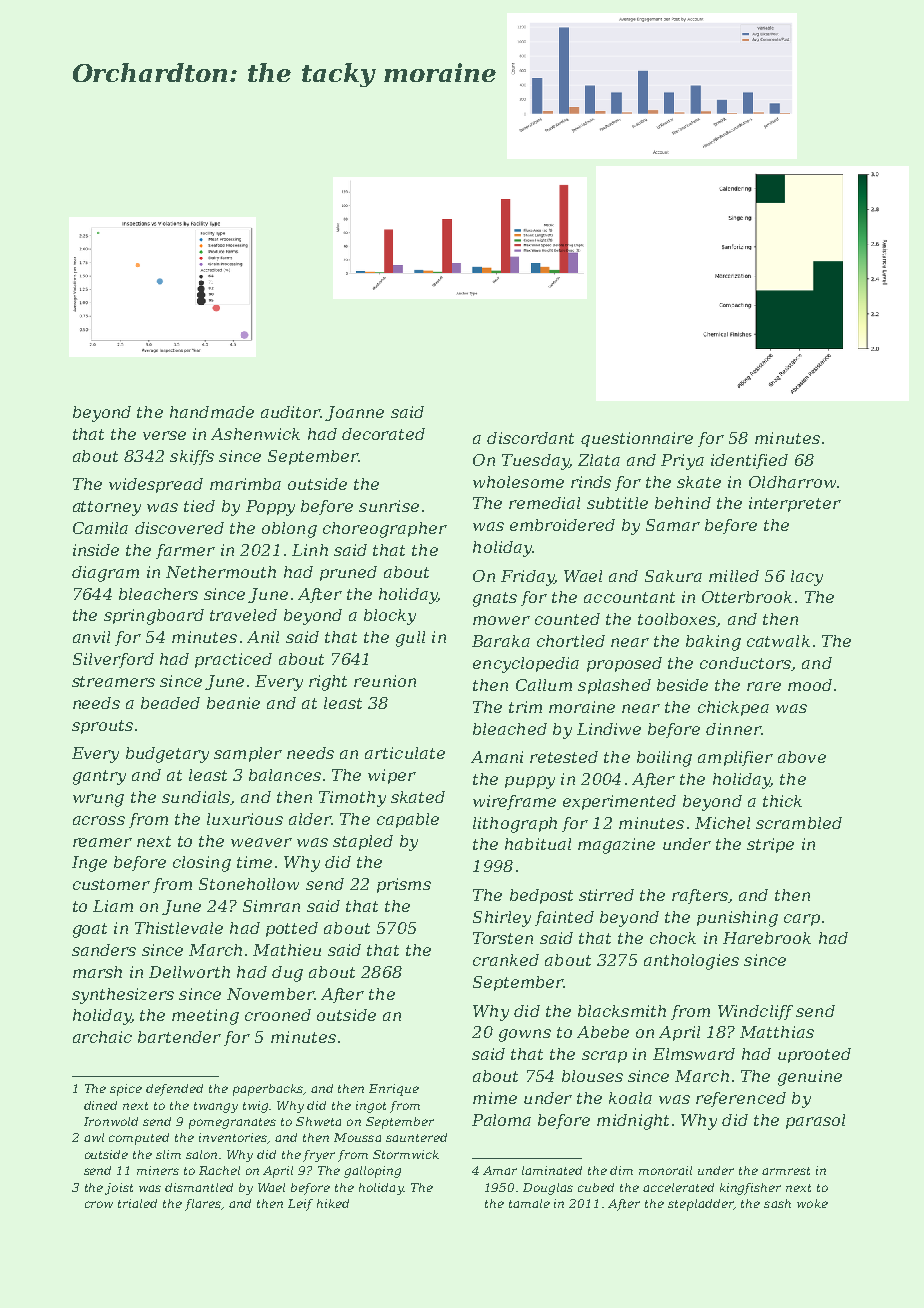  What do you see at coordinates (261, 842) in the screenshot?
I see `weaver` at bounding box center [261, 842].
